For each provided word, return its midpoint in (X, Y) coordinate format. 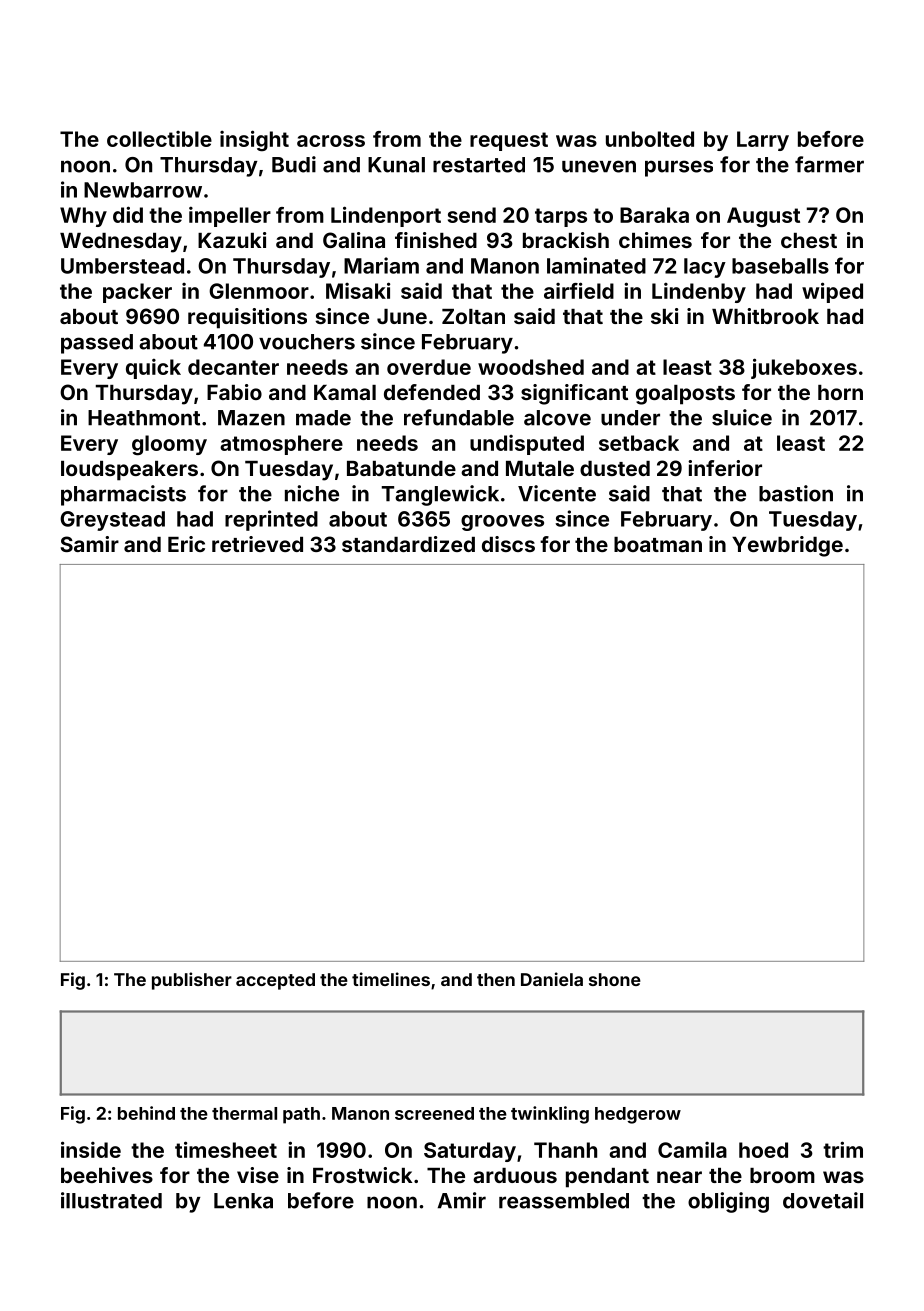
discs (508, 544)
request (509, 141)
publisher (192, 981)
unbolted (650, 139)
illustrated (111, 1200)
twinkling (550, 1115)
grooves (502, 523)
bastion (796, 493)
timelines (391, 979)
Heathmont (144, 418)
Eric (186, 544)
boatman (658, 544)
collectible (159, 139)
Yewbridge (787, 546)
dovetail (823, 1200)
